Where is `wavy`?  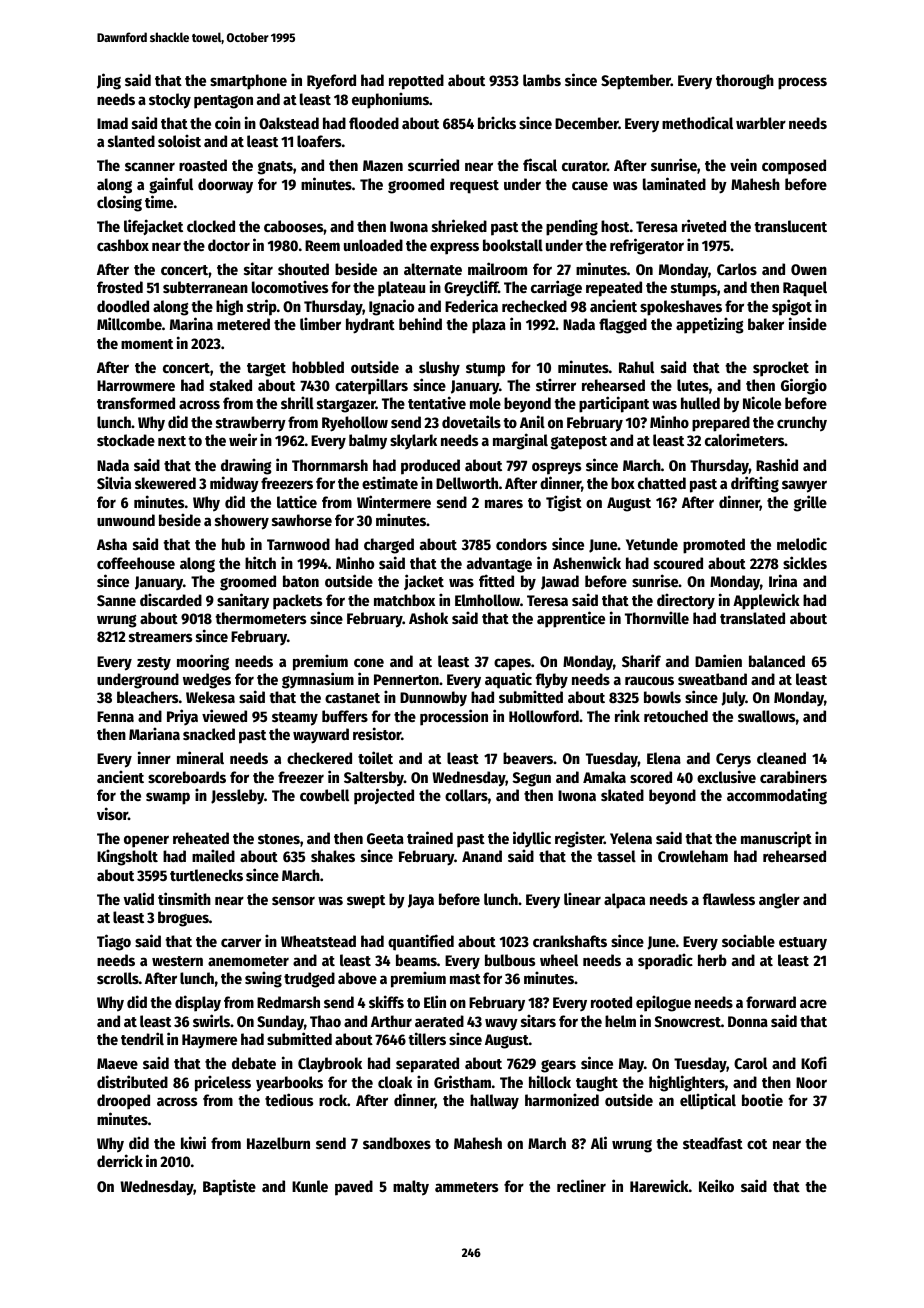 wavy is located at coordinates (501, 1024).
